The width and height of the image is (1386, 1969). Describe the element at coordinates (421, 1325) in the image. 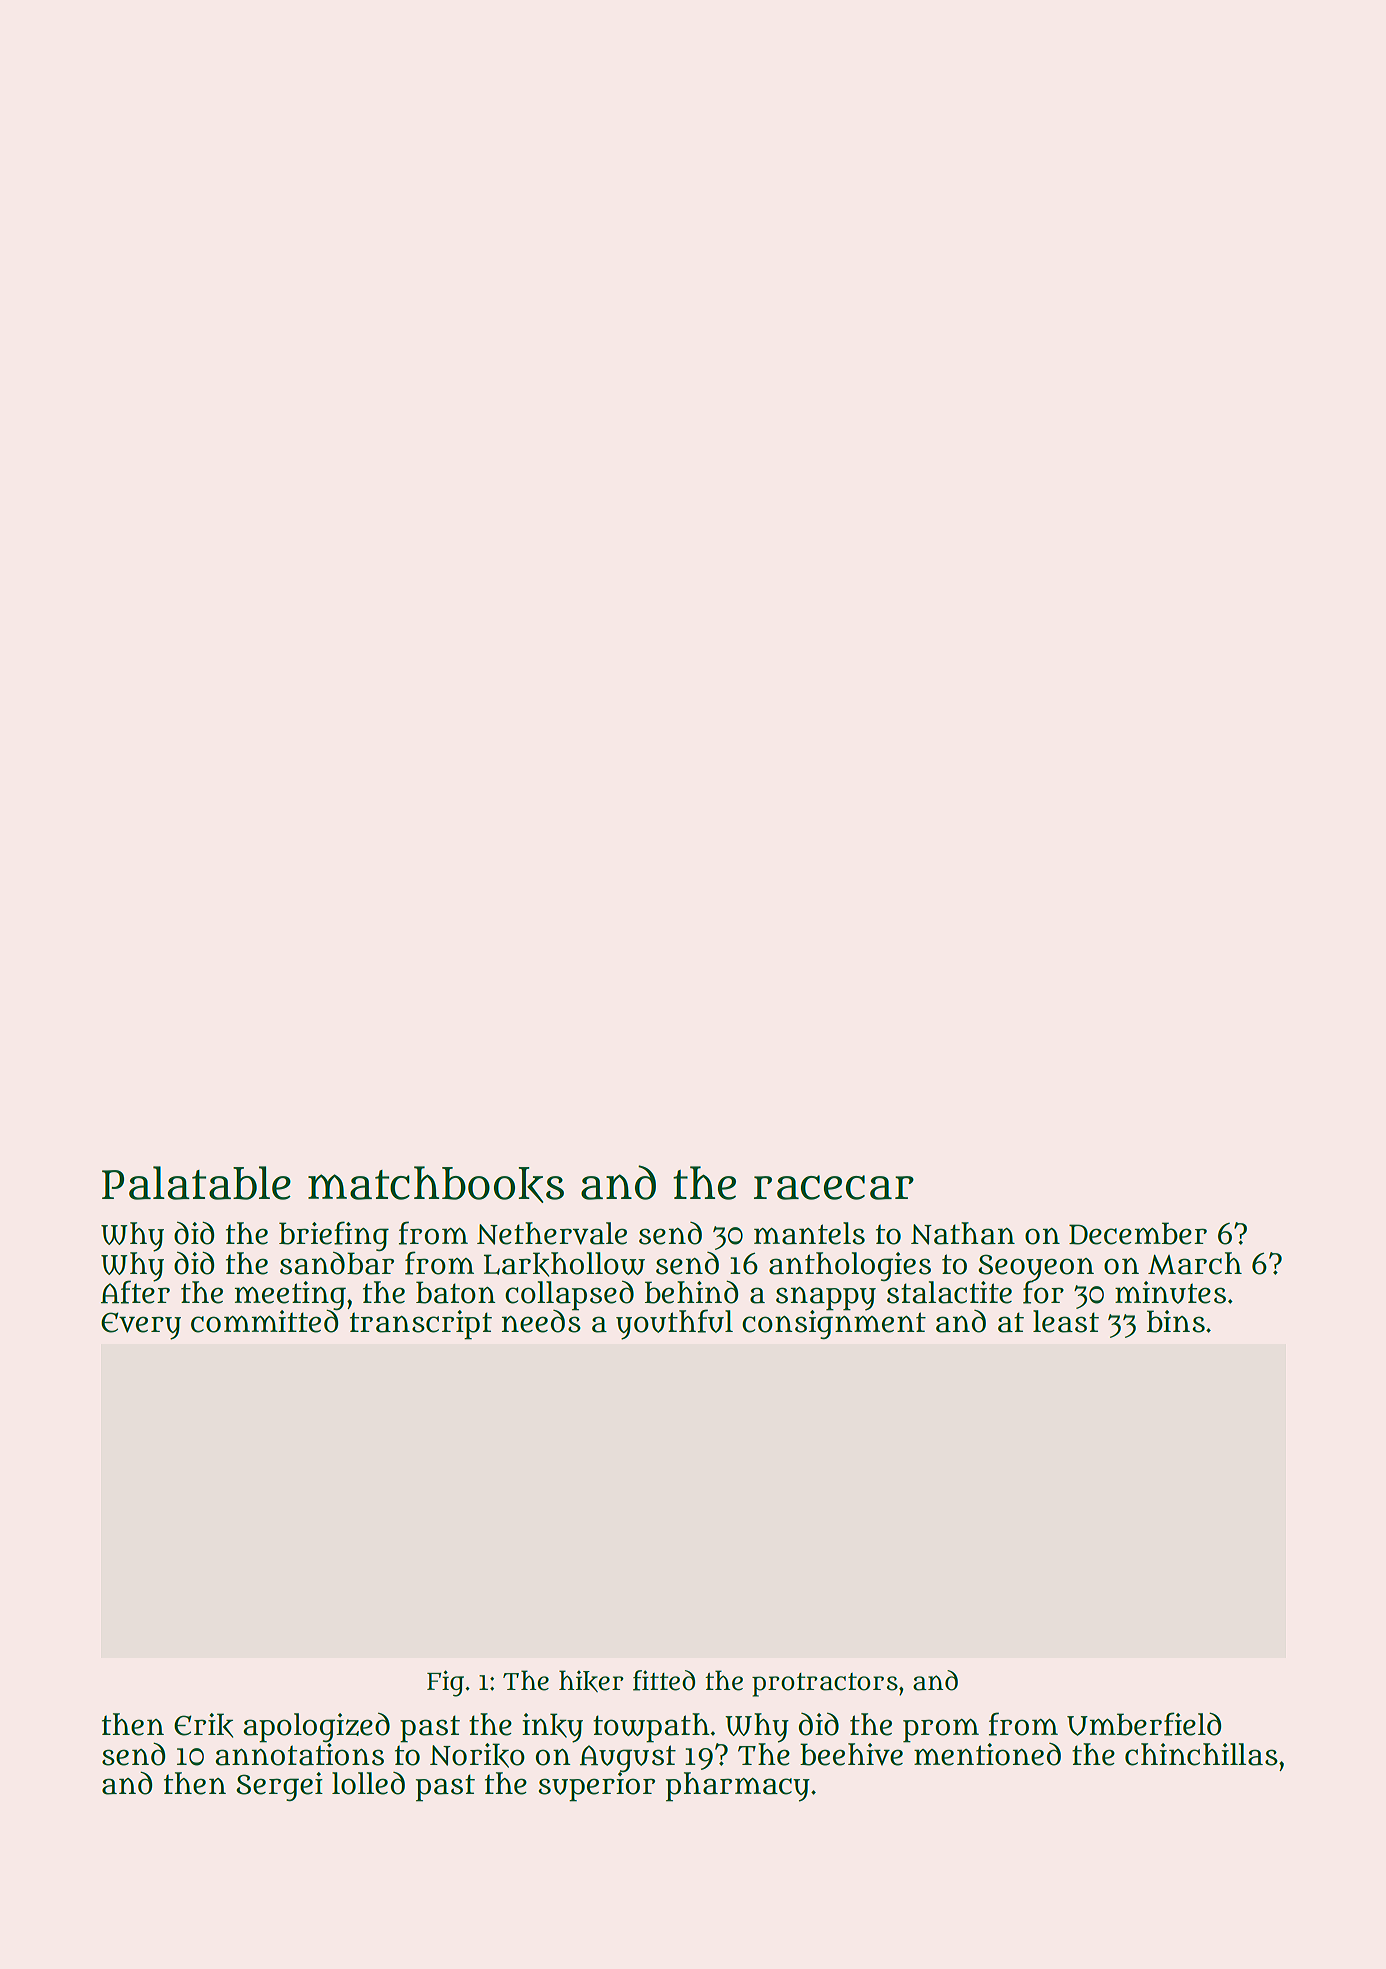

I see `transcript` at that location.
